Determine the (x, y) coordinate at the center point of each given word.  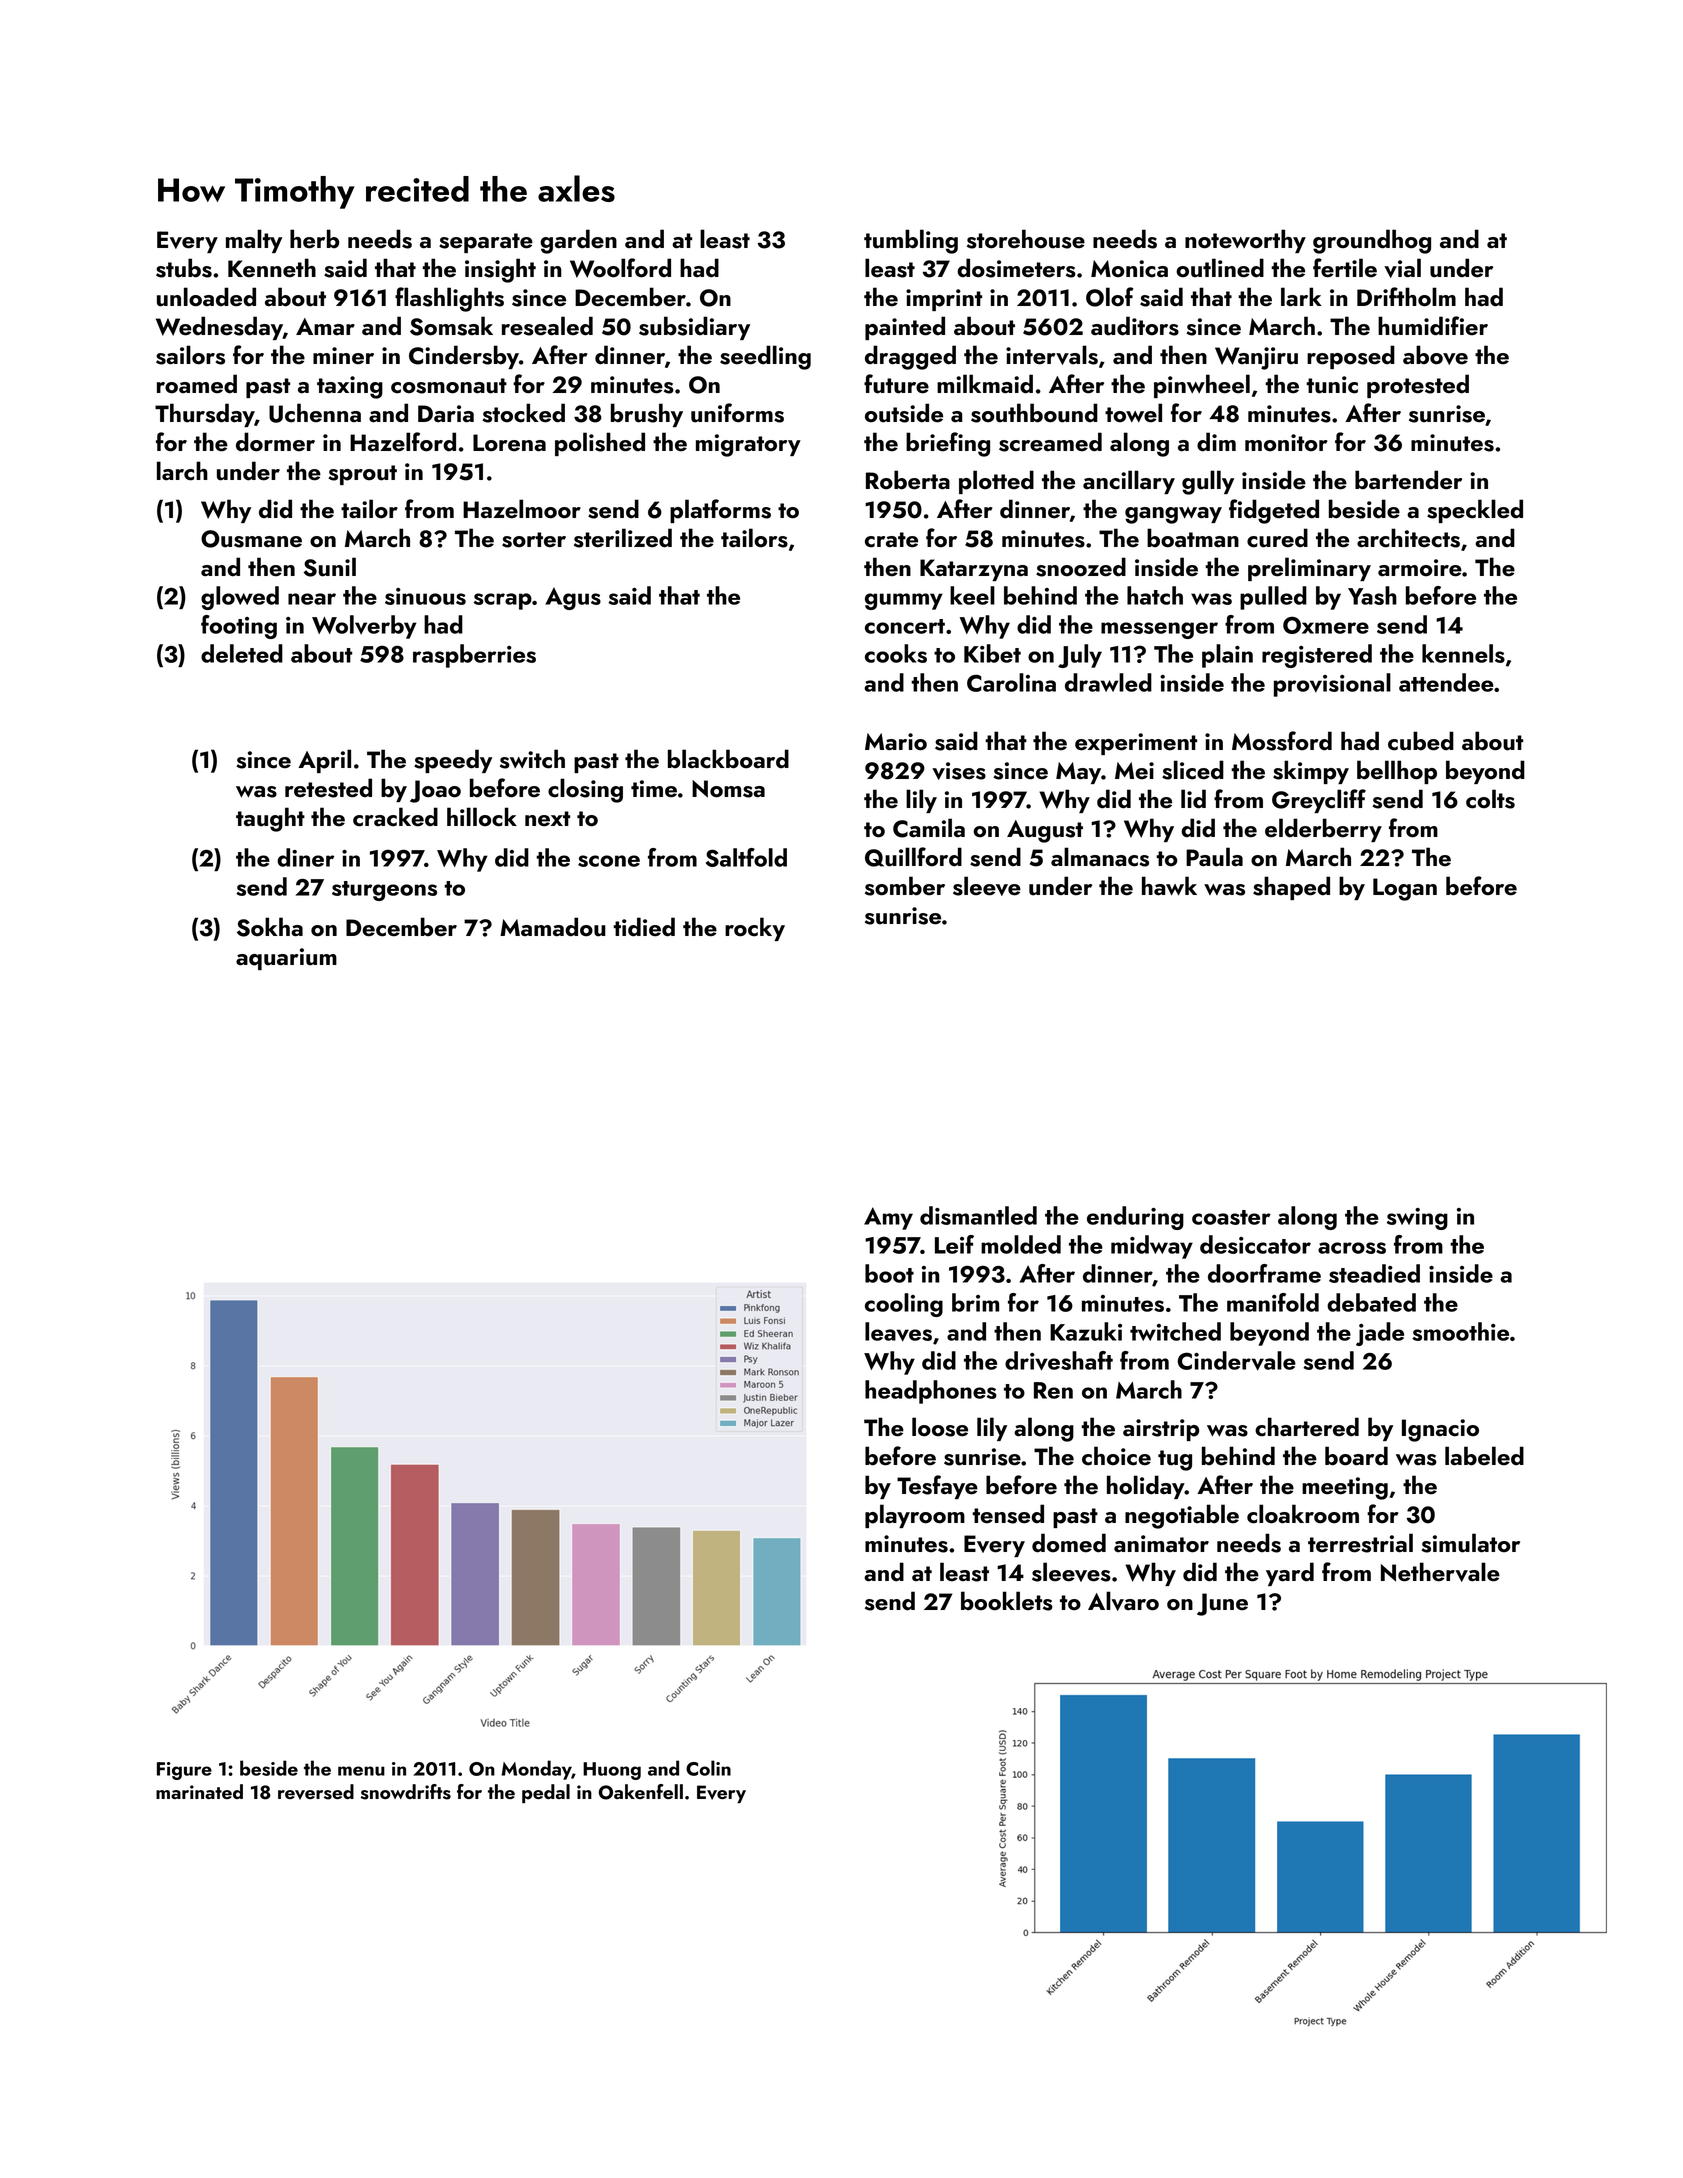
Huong (612, 1771)
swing (1417, 1219)
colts (1490, 799)
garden (578, 241)
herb (314, 239)
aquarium (286, 959)
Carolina (1011, 682)
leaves (898, 1332)
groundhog (1372, 241)
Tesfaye (937, 1487)
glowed (240, 598)
